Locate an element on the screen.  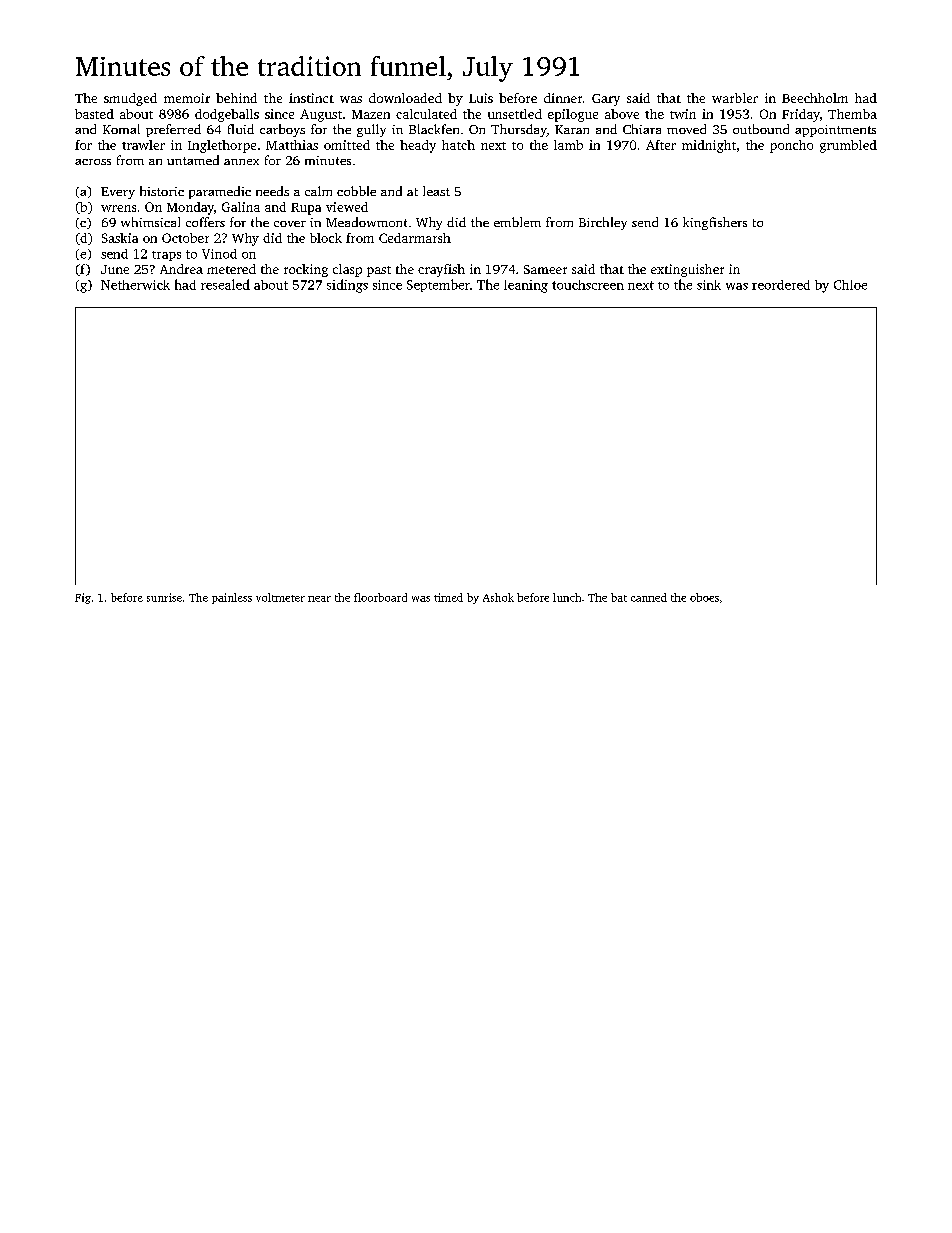
memoir is located at coordinates (187, 98).
